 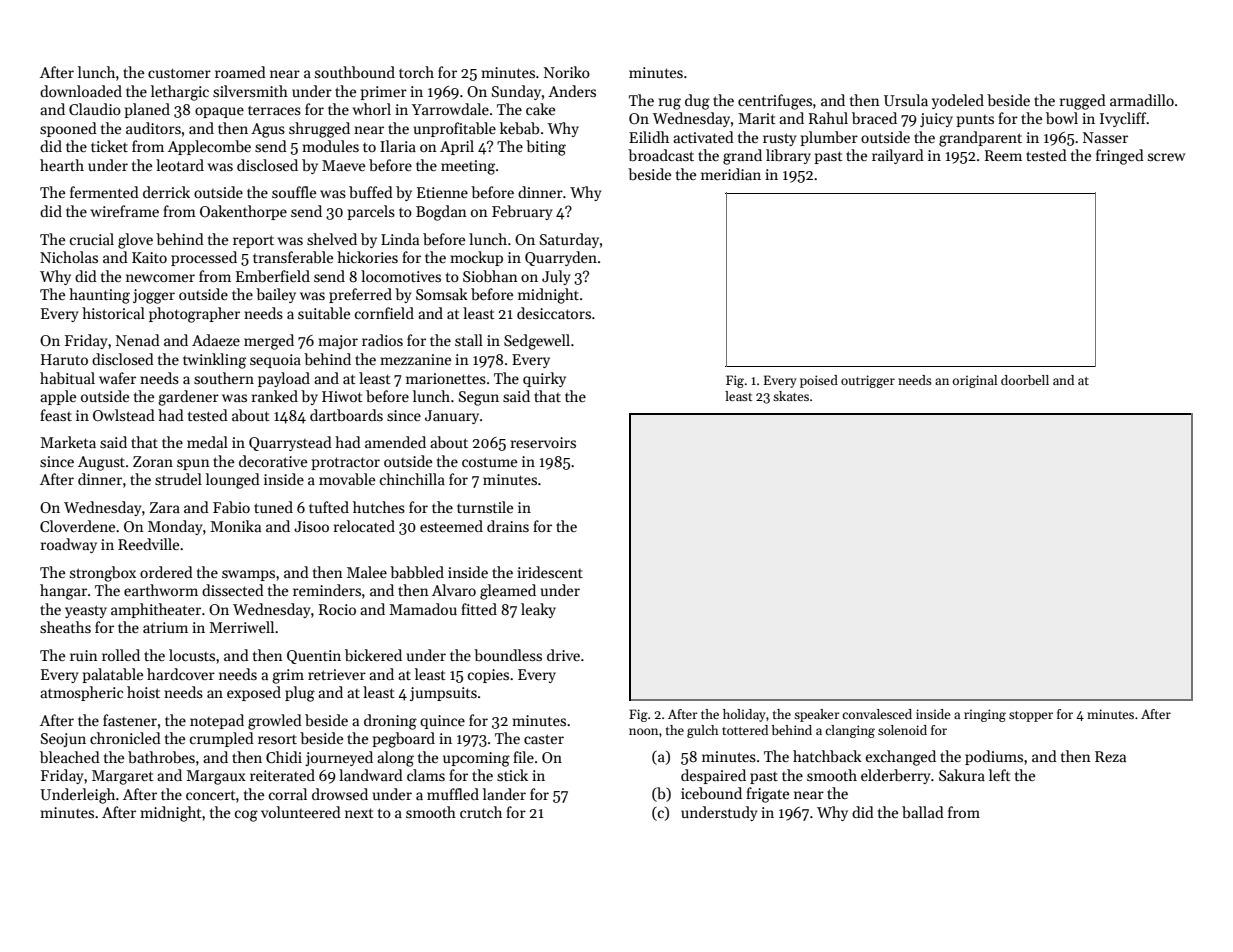 I want to click on cog, so click(x=246, y=816).
